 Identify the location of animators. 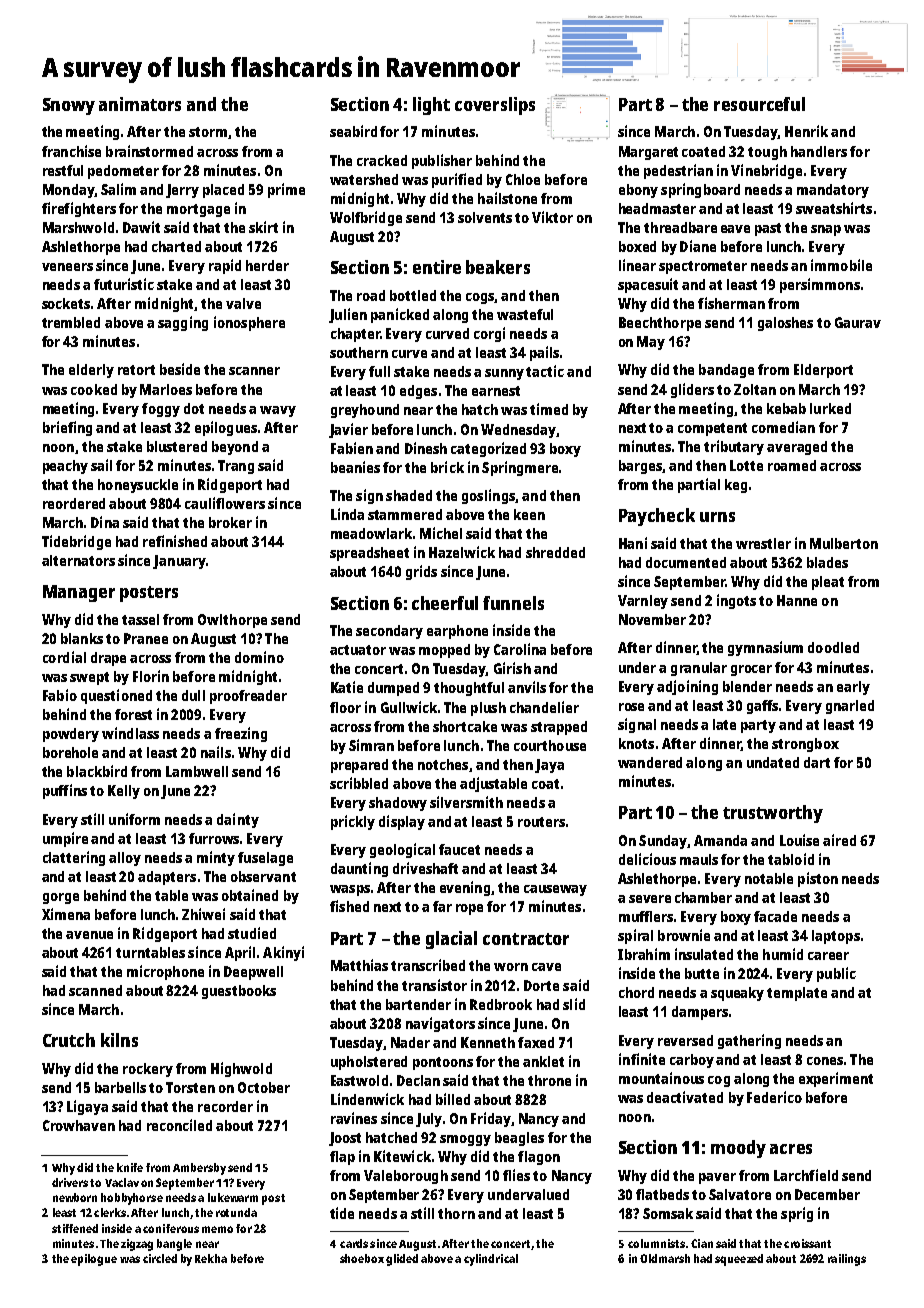
(140, 104).
